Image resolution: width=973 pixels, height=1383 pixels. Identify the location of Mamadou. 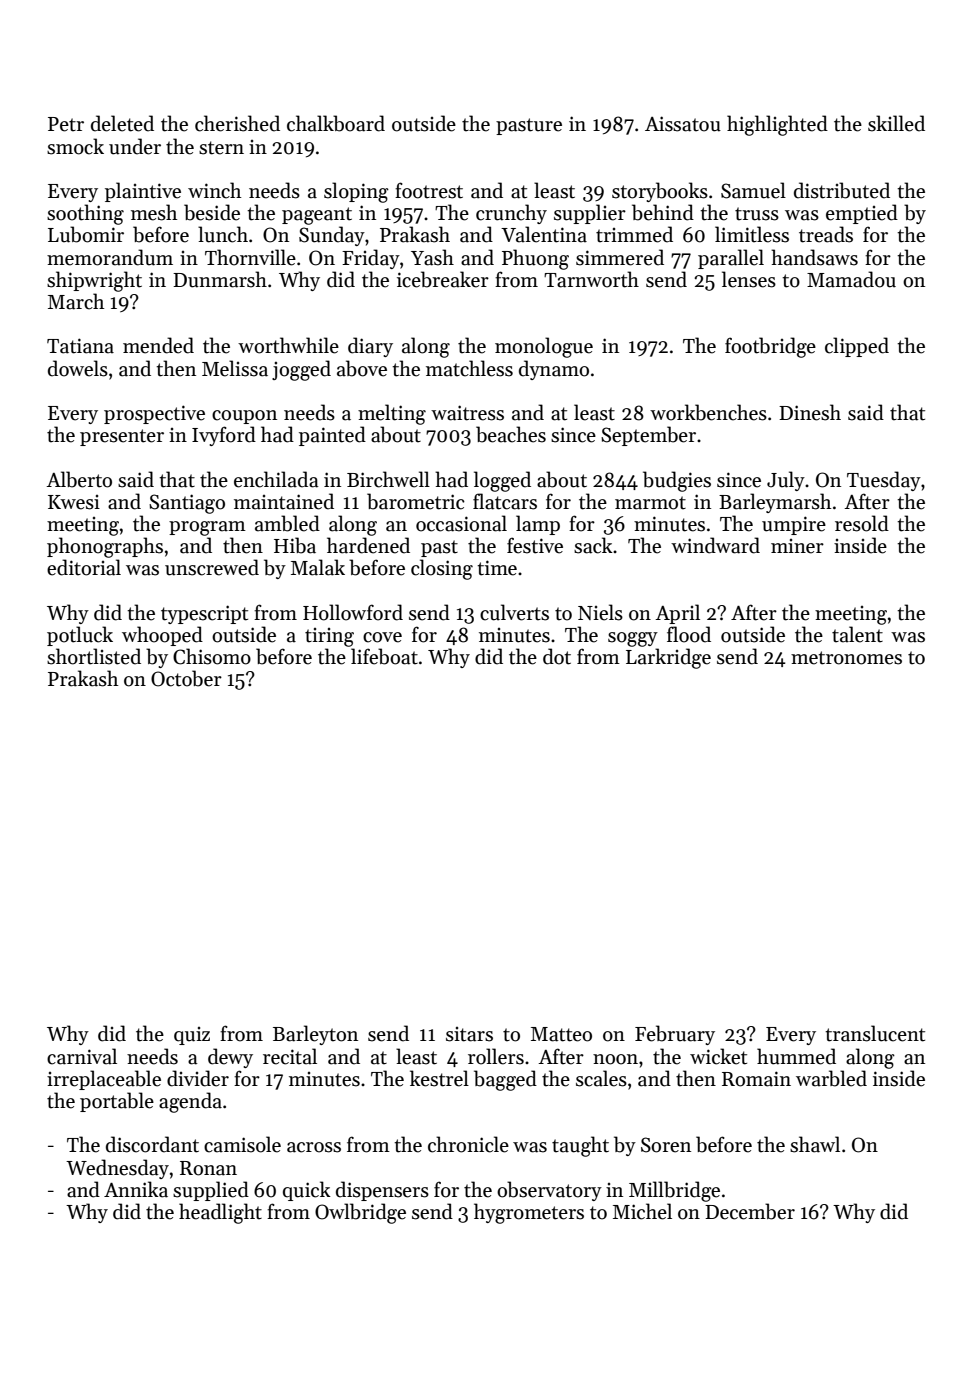
(851, 279).
